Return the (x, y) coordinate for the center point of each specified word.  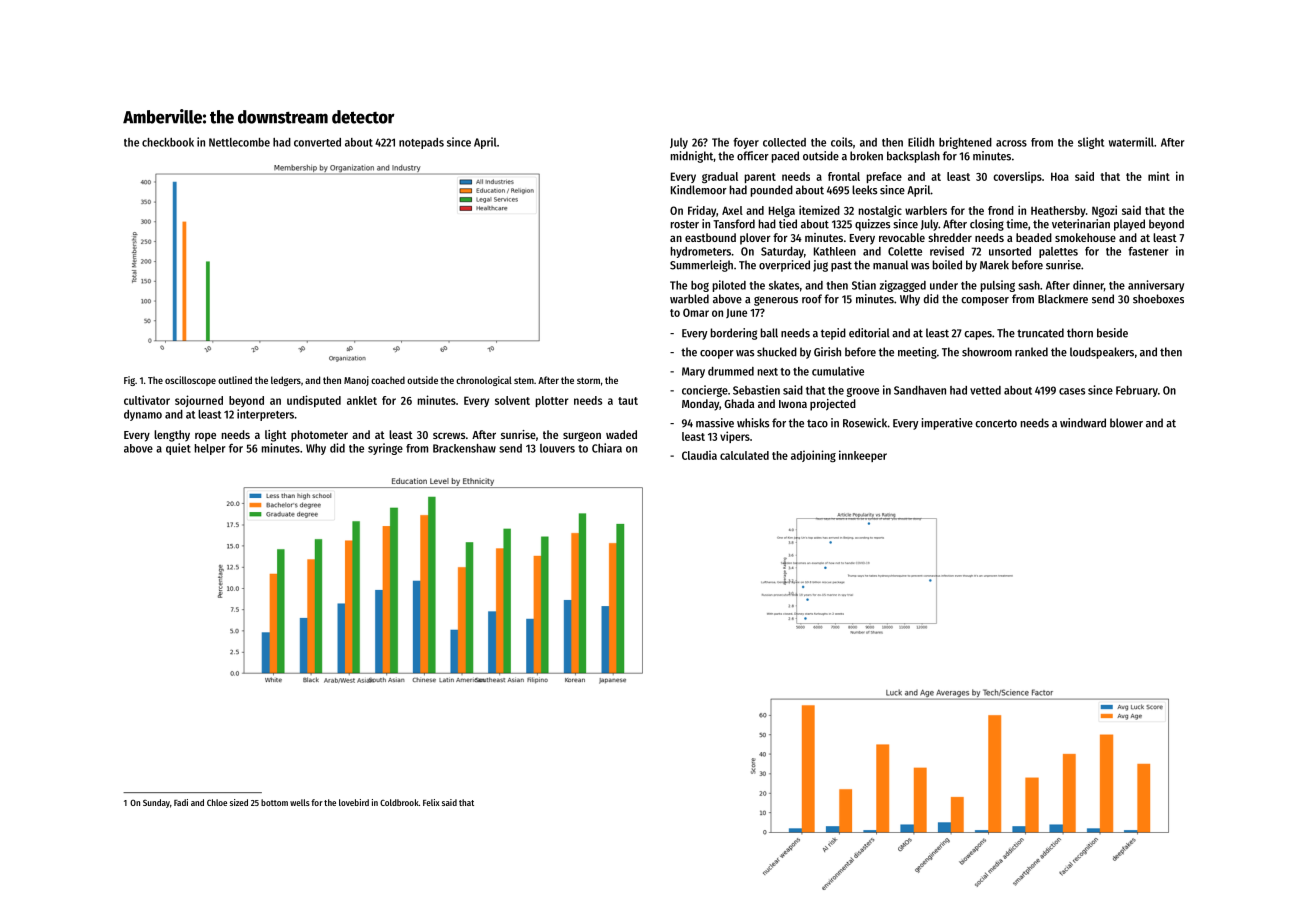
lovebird (354, 802)
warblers (926, 210)
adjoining (813, 456)
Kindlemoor (699, 190)
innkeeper (863, 456)
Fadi (181, 802)
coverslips (1017, 177)
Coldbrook (399, 802)
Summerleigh (701, 266)
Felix (431, 802)
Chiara (607, 448)
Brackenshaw (464, 448)
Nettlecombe (239, 142)
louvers (557, 448)
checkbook (168, 142)
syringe (385, 449)
